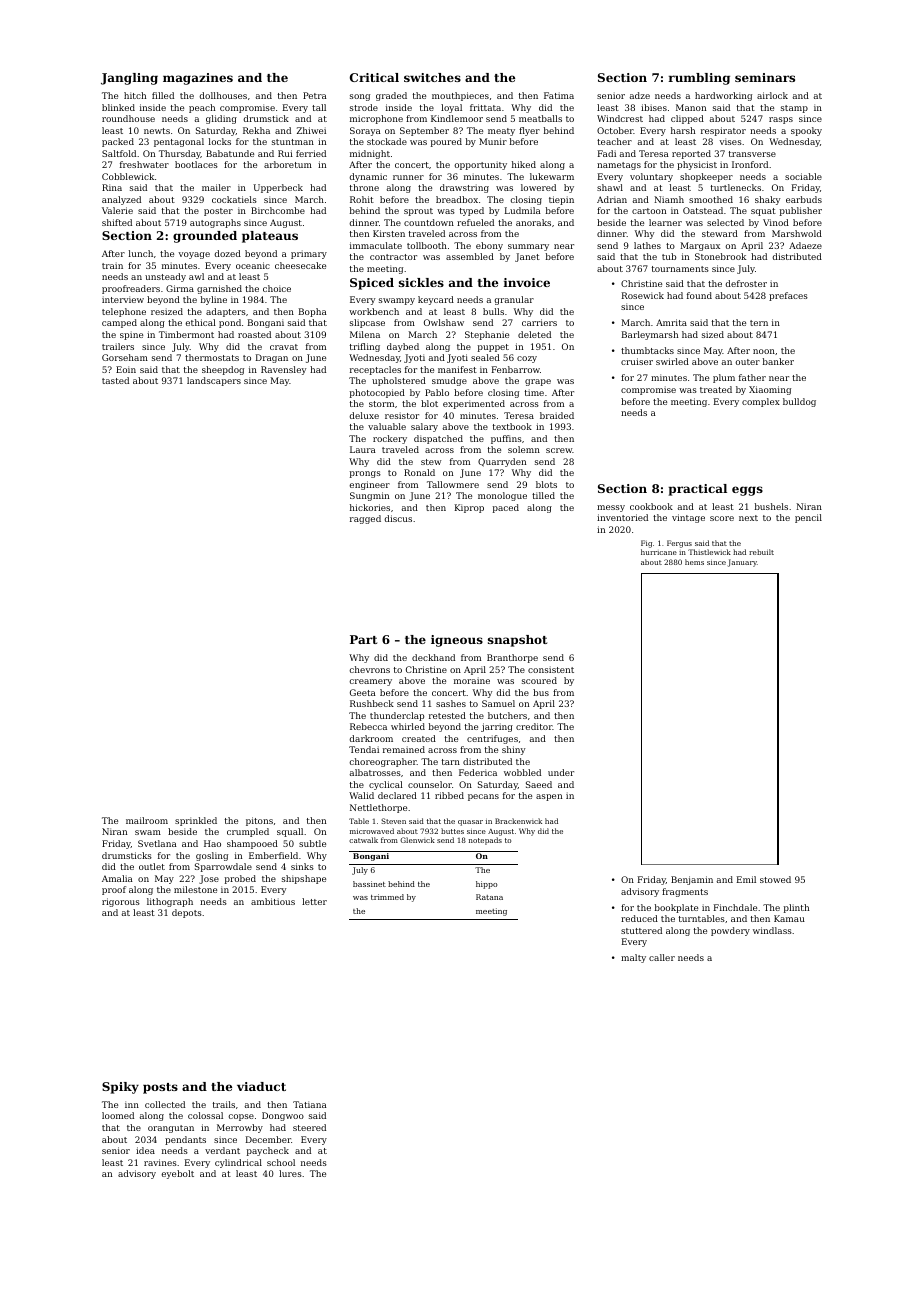 The height and width of the image is (1308, 924). Describe the element at coordinates (196, 821) in the image. I see `sprinkled` at that location.
